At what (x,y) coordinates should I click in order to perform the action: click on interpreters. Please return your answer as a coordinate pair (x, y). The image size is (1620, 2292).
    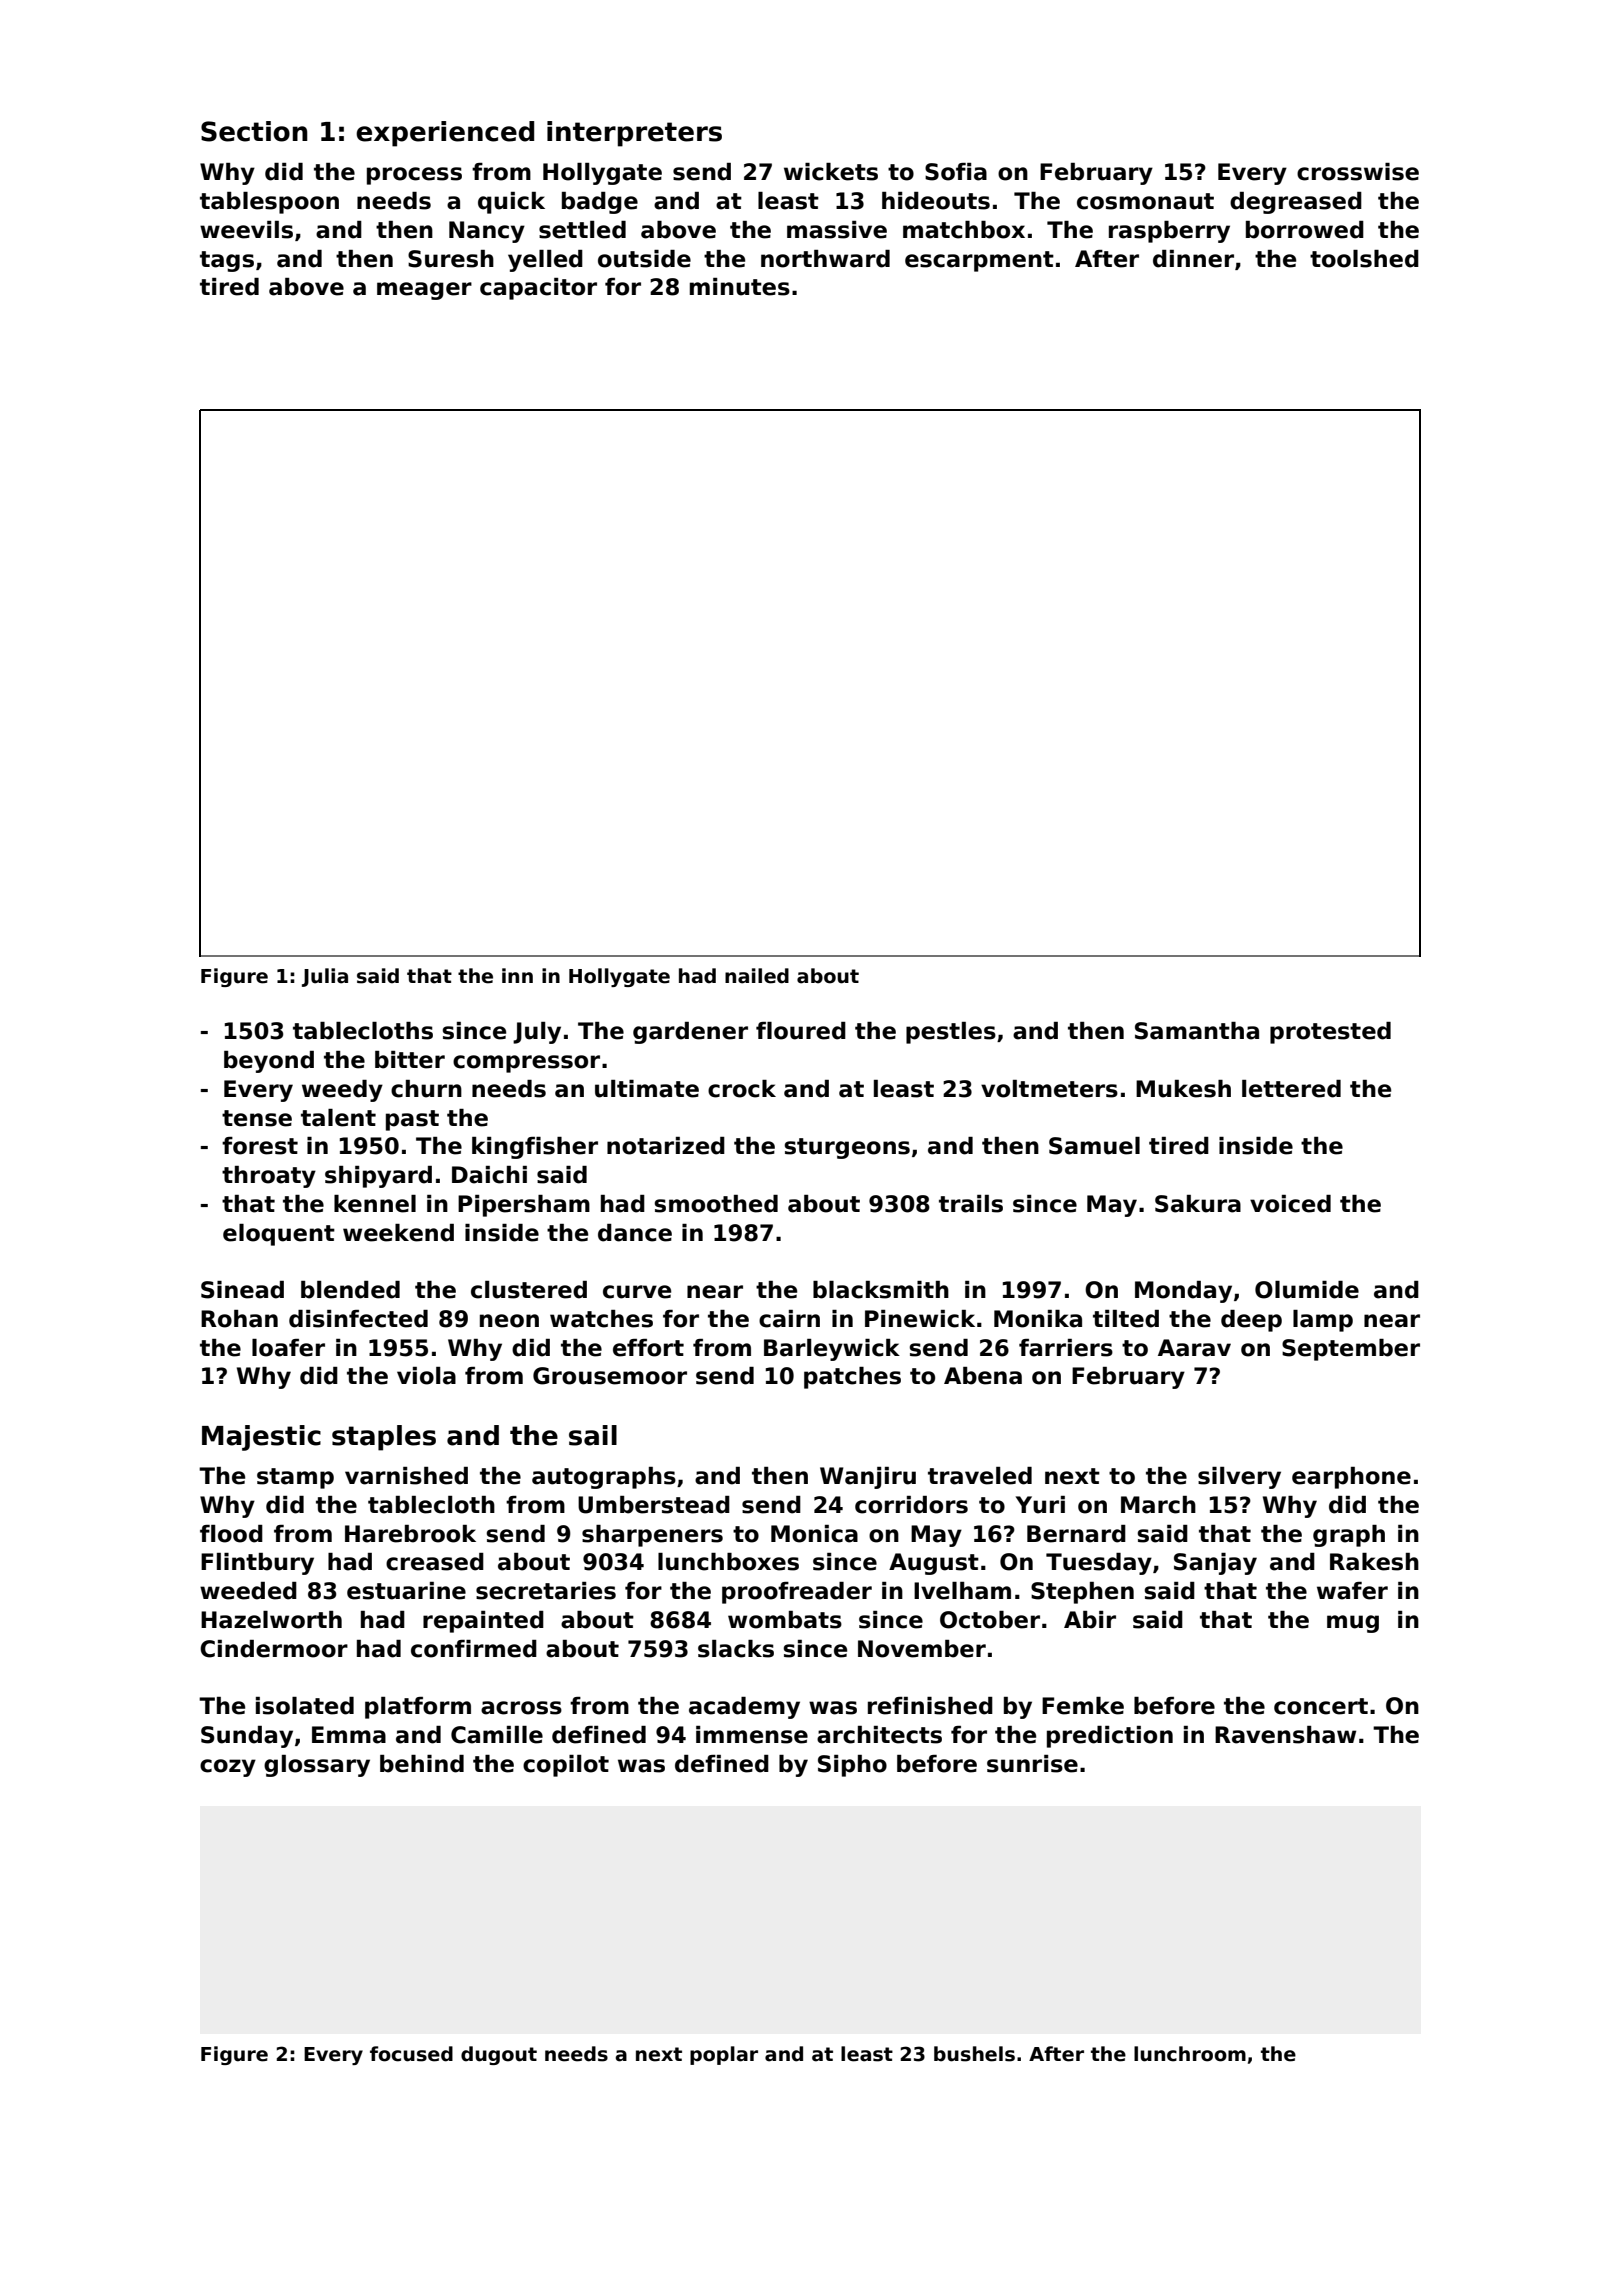
    Looking at the image, I should click on (634, 134).
